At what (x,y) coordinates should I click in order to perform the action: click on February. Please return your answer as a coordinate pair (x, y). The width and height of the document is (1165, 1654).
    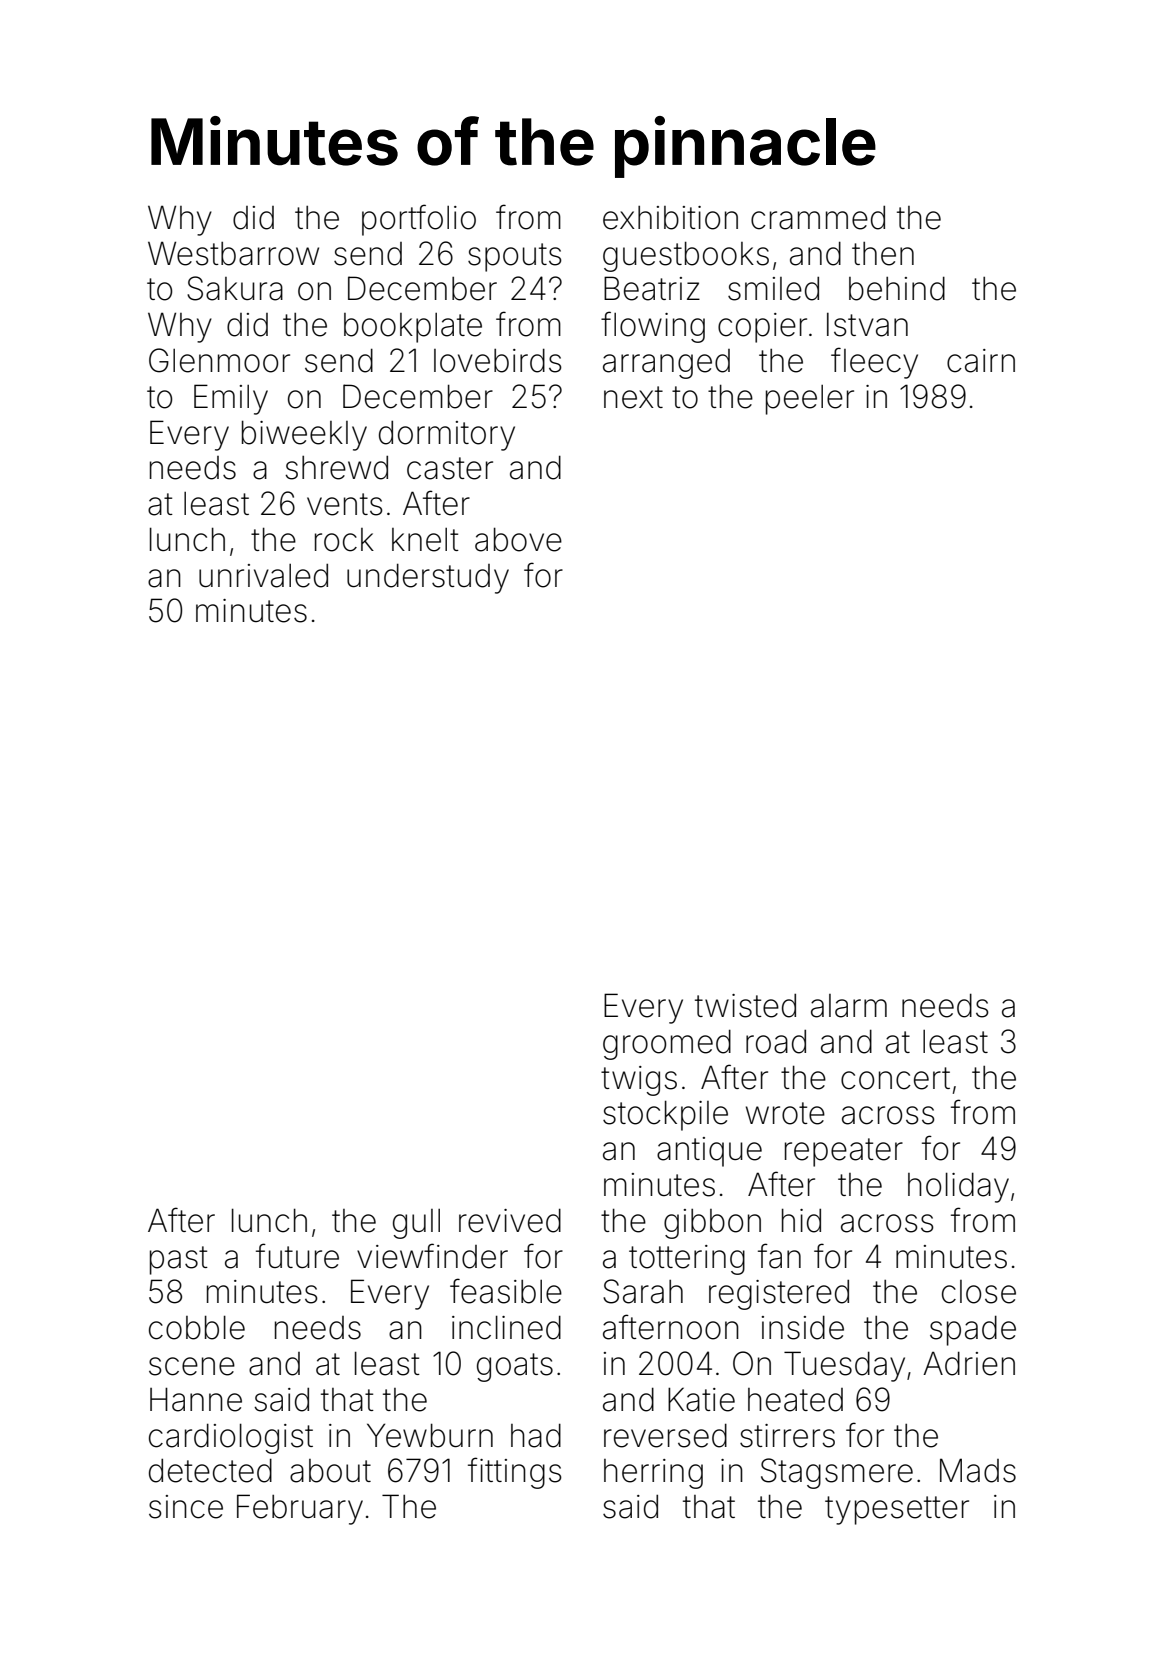
    Looking at the image, I should click on (300, 1509).
